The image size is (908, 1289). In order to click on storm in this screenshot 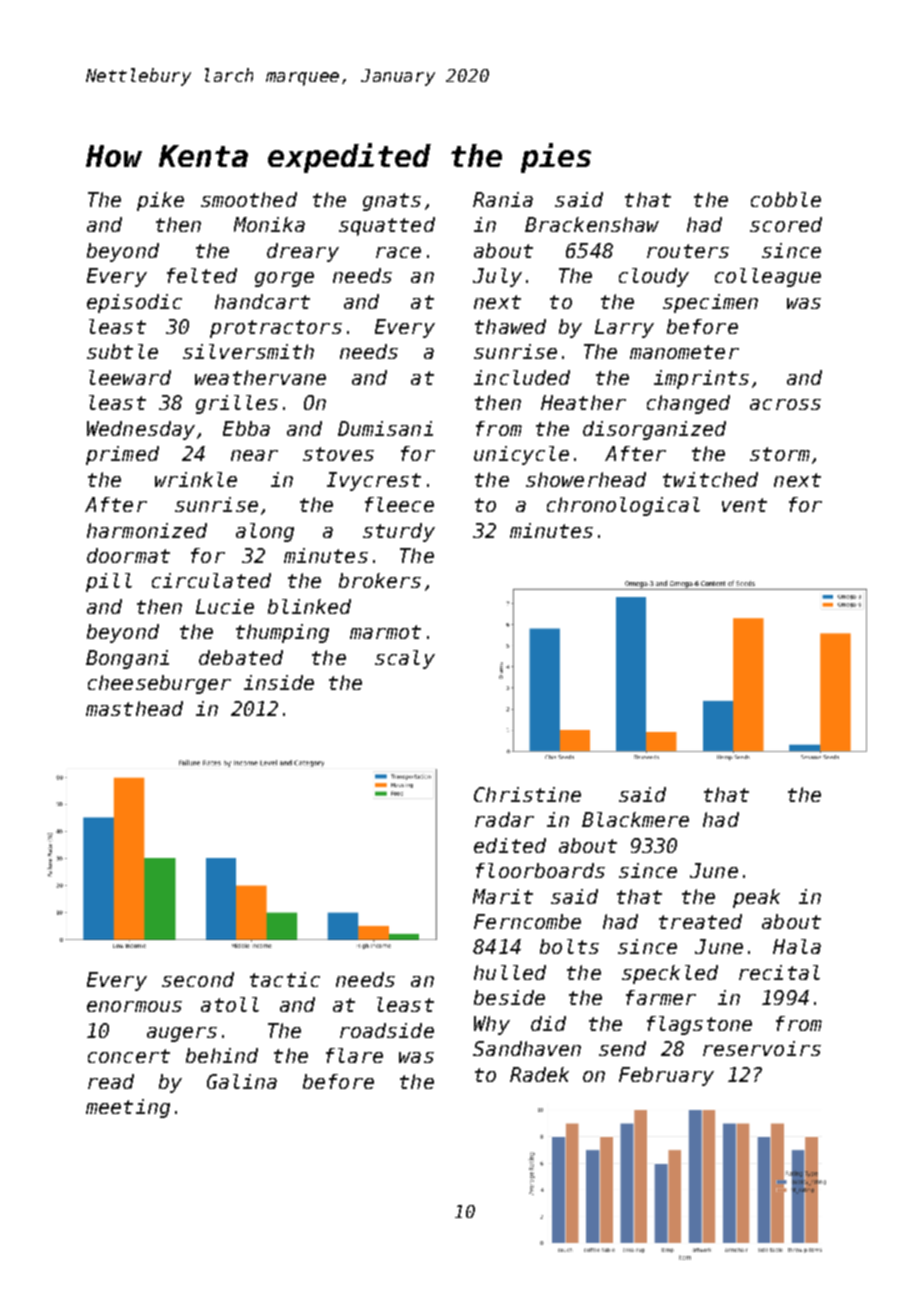, I will do `click(780, 454)`.
